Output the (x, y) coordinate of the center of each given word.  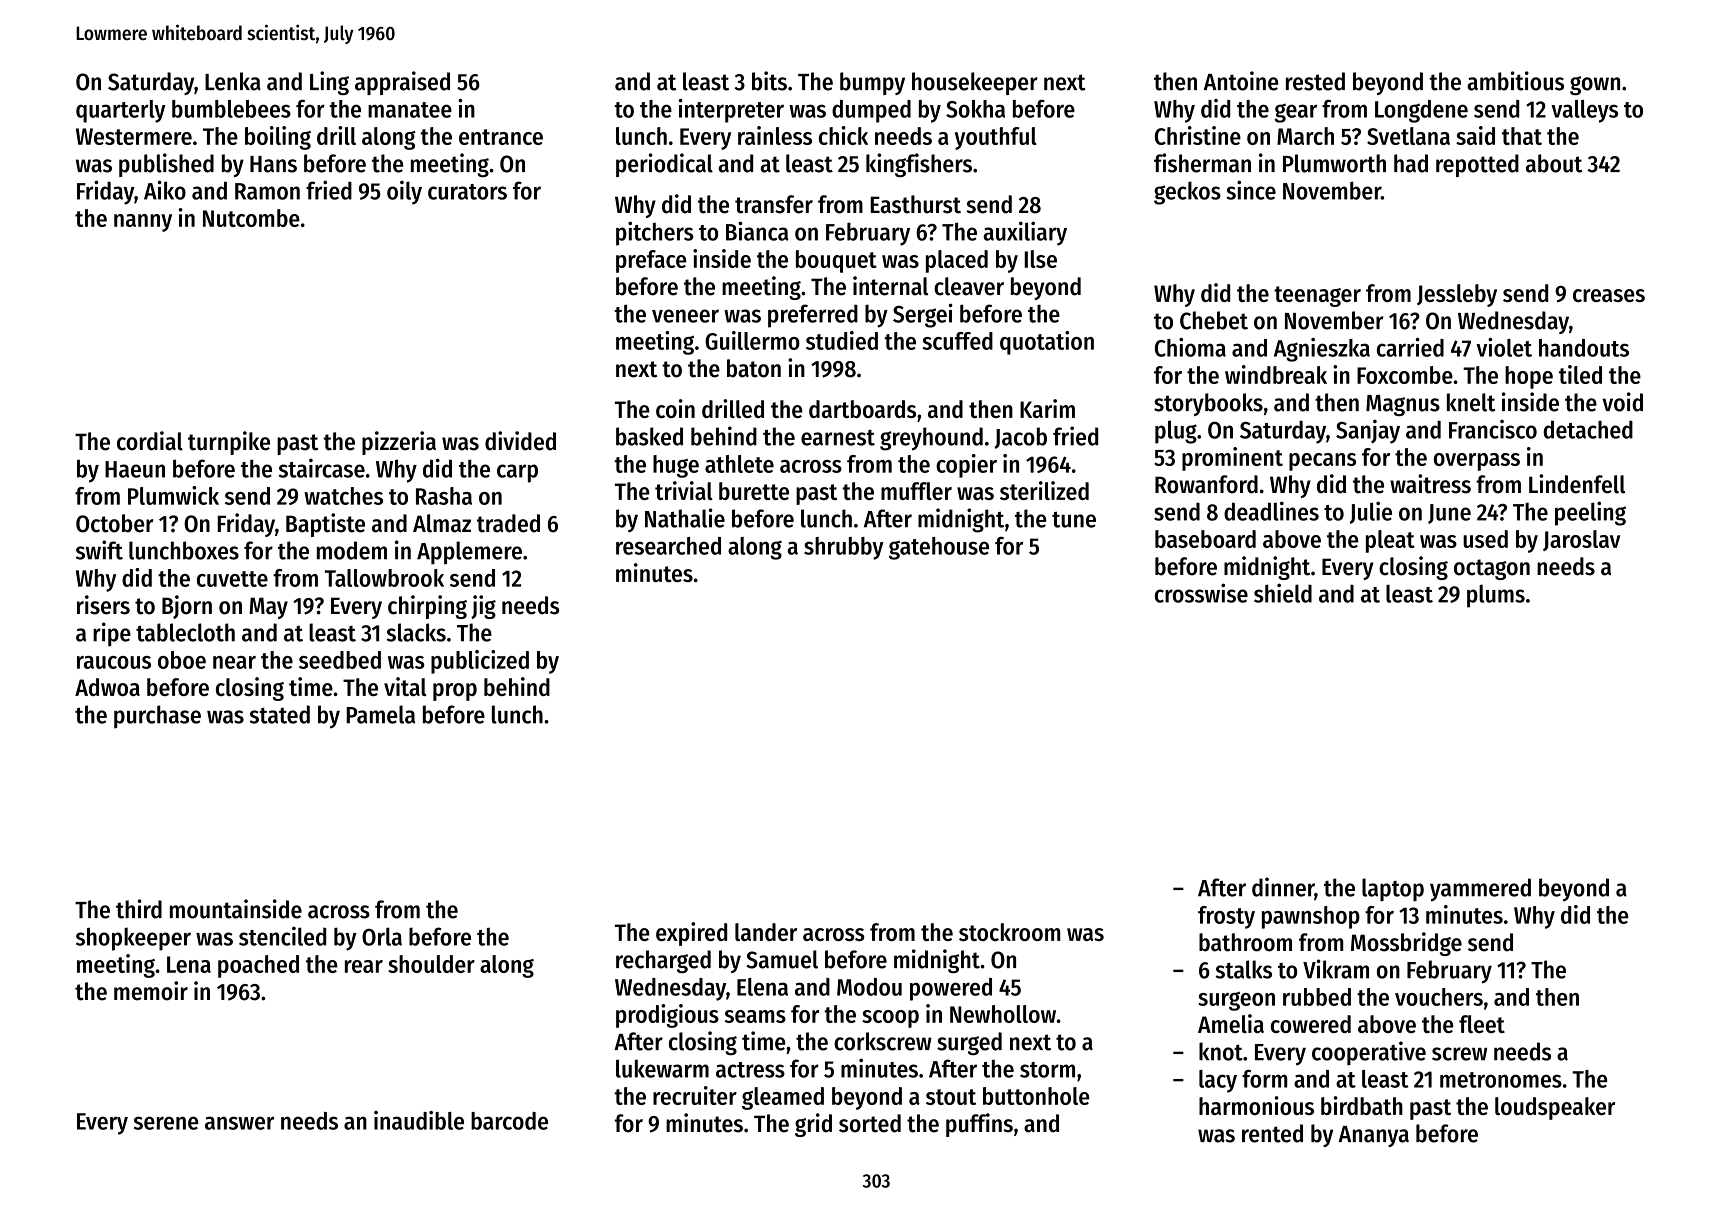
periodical (664, 165)
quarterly (121, 111)
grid (813, 1125)
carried (1410, 347)
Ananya (1373, 1136)
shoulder (431, 964)
